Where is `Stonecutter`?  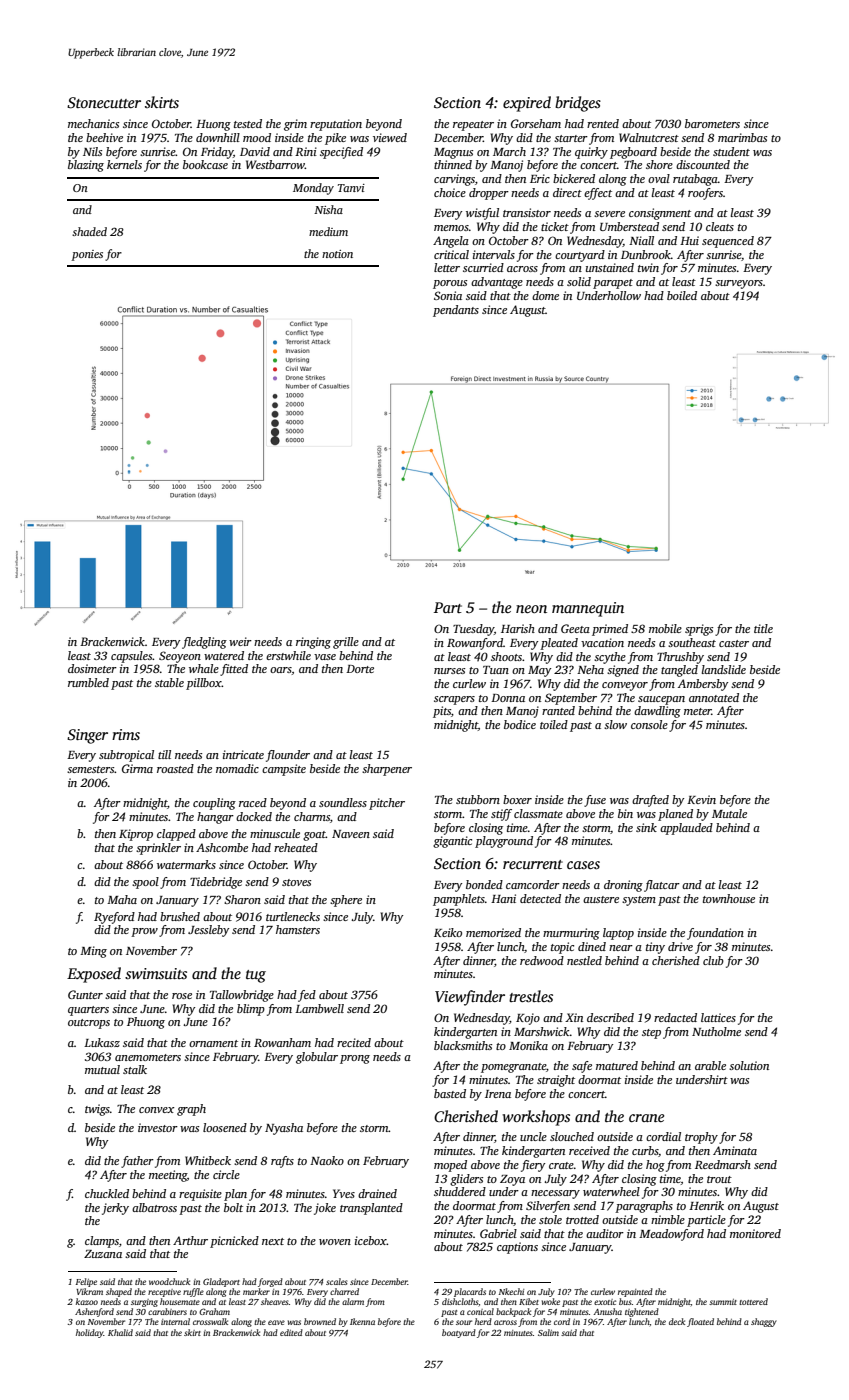
Stonecutter is located at coordinates (104, 103).
